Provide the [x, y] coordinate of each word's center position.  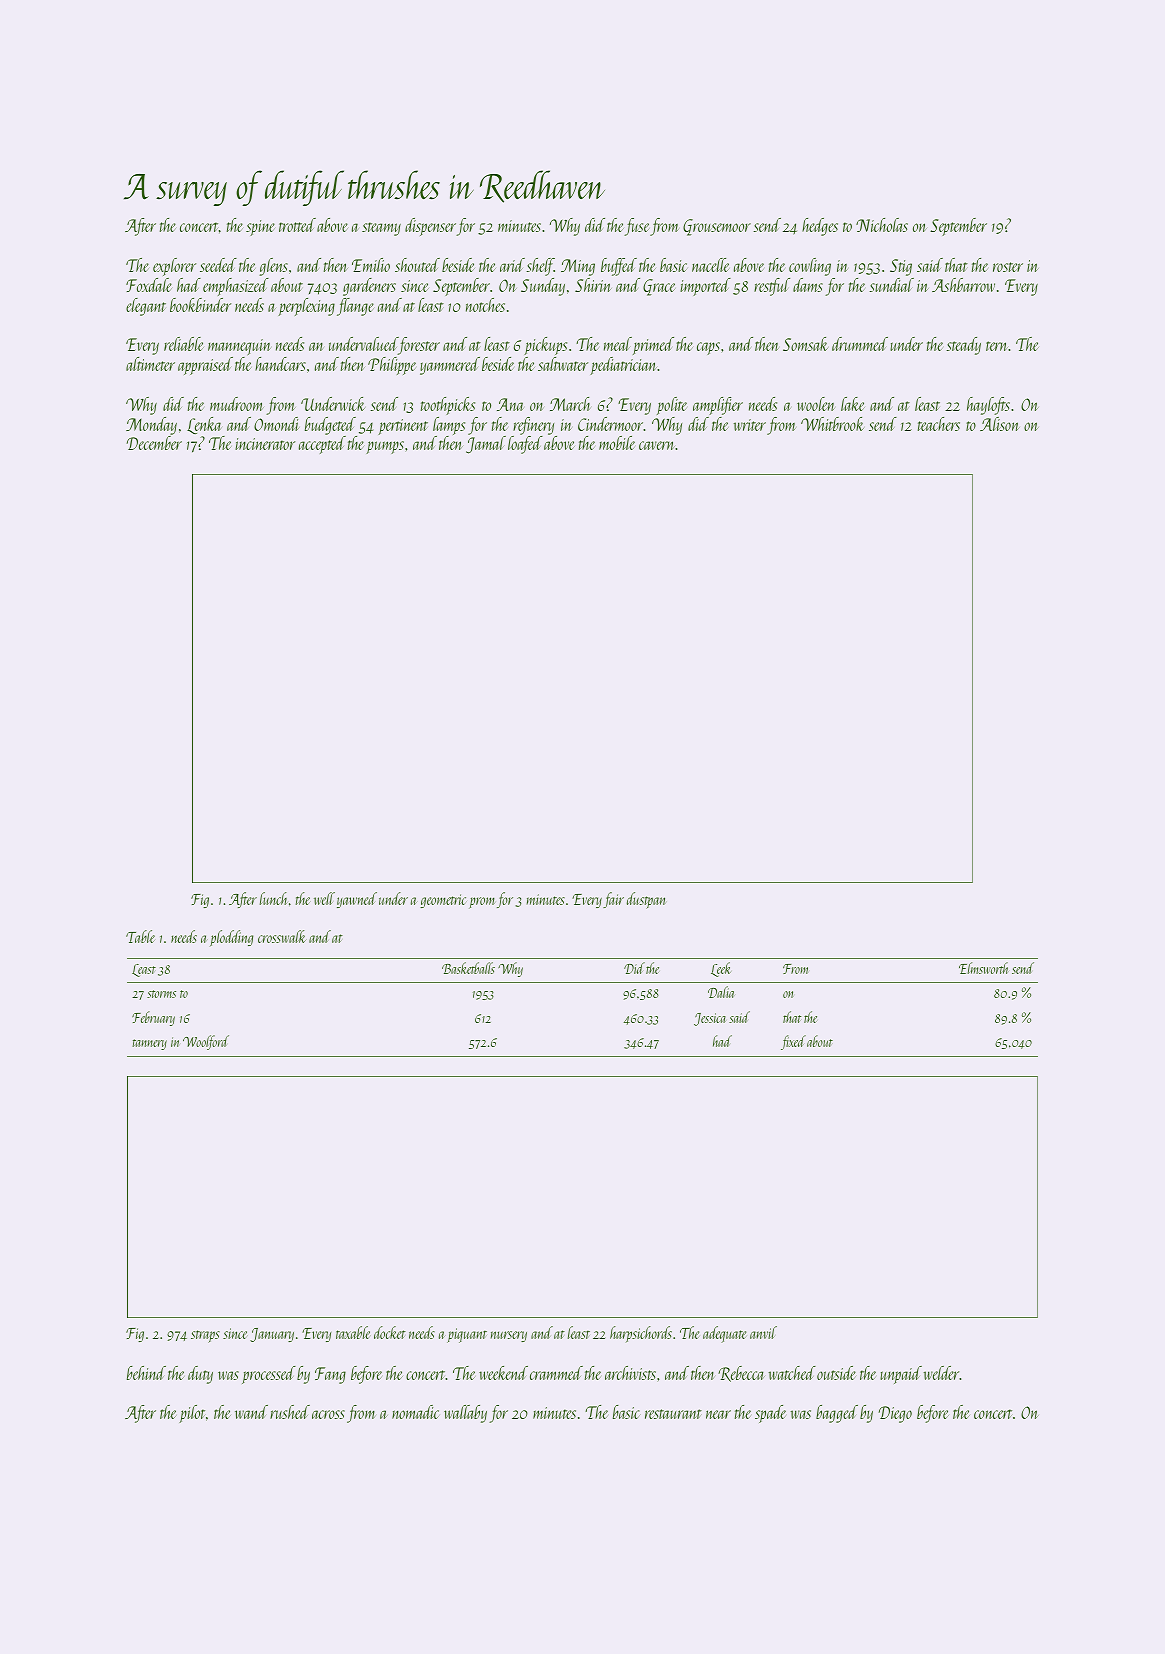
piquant [467, 1335]
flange [355, 307]
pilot [192, 1414]
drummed [860, 344]
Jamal [486, 445]
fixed [793, 1042]
